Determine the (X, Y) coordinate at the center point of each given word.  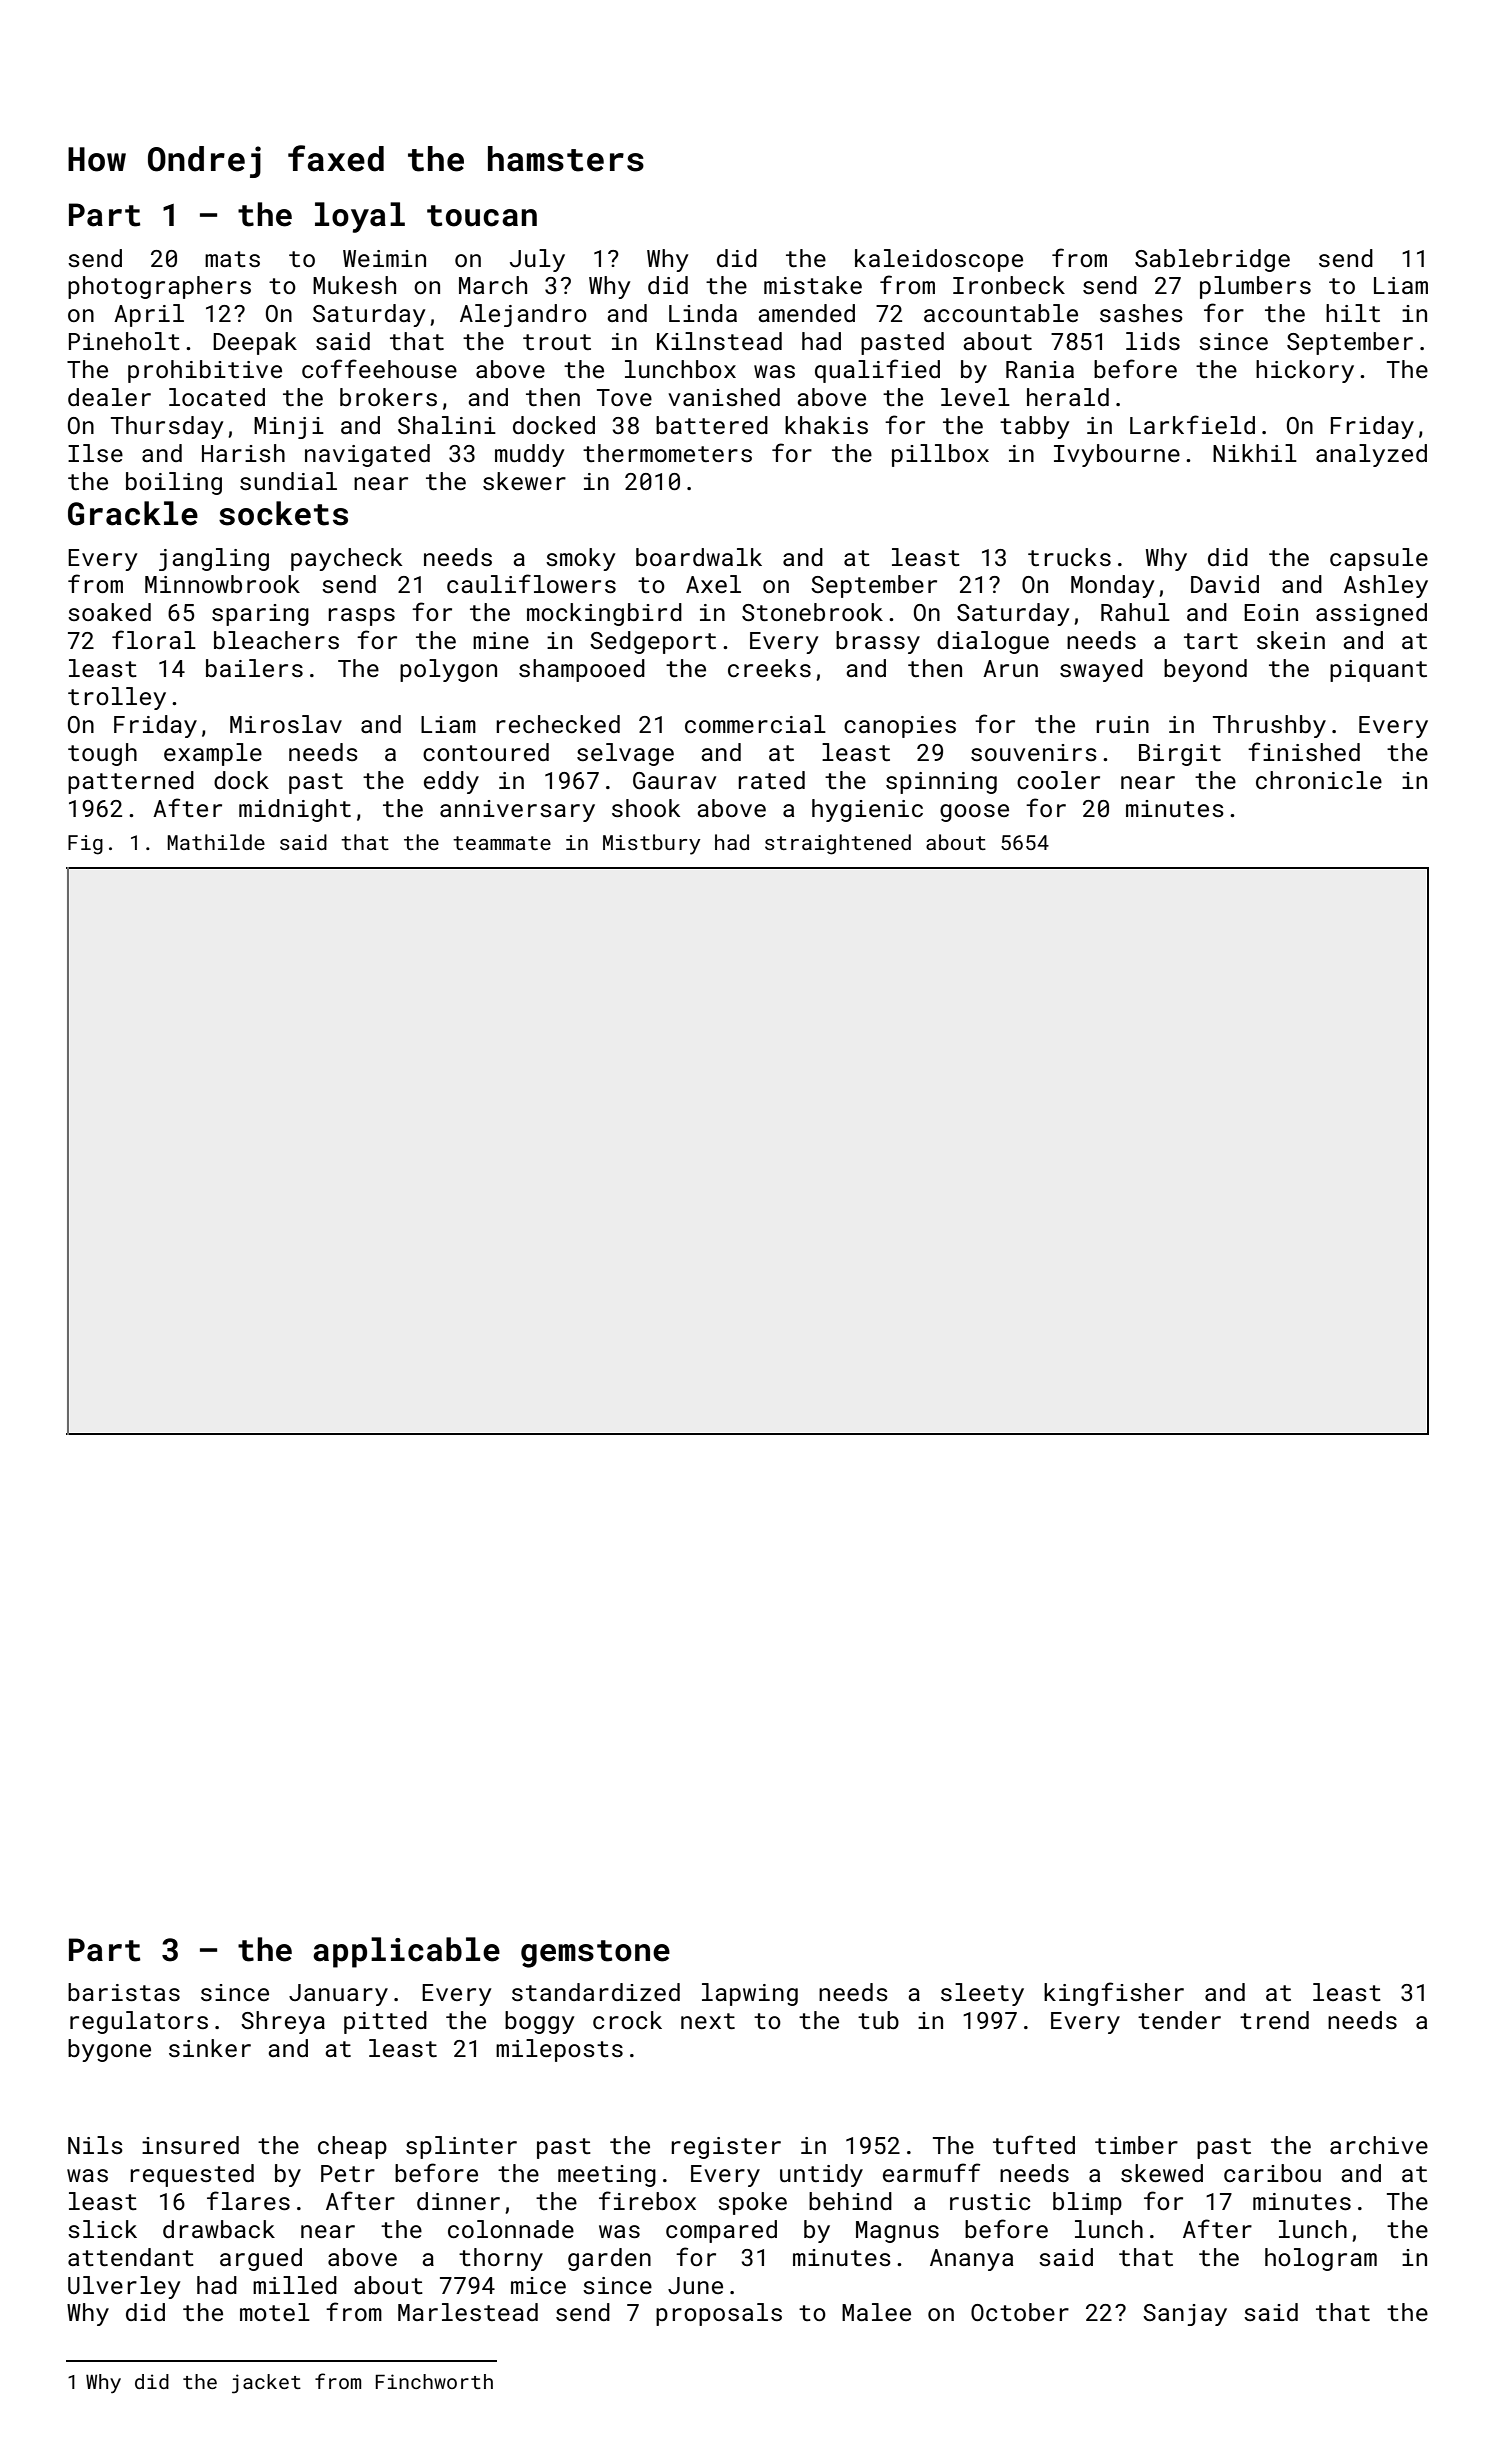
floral (154, 639)
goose (974, 813)
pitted (385, 2022)
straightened (838, 844)
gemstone (595, 1954)
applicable (406, 1952)
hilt (1353, 313)
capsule (1379, 559)
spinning (941, 783)
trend (1274, 2020)
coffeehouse (379, 368)
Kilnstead (719, 341)
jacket (266, 2384)
